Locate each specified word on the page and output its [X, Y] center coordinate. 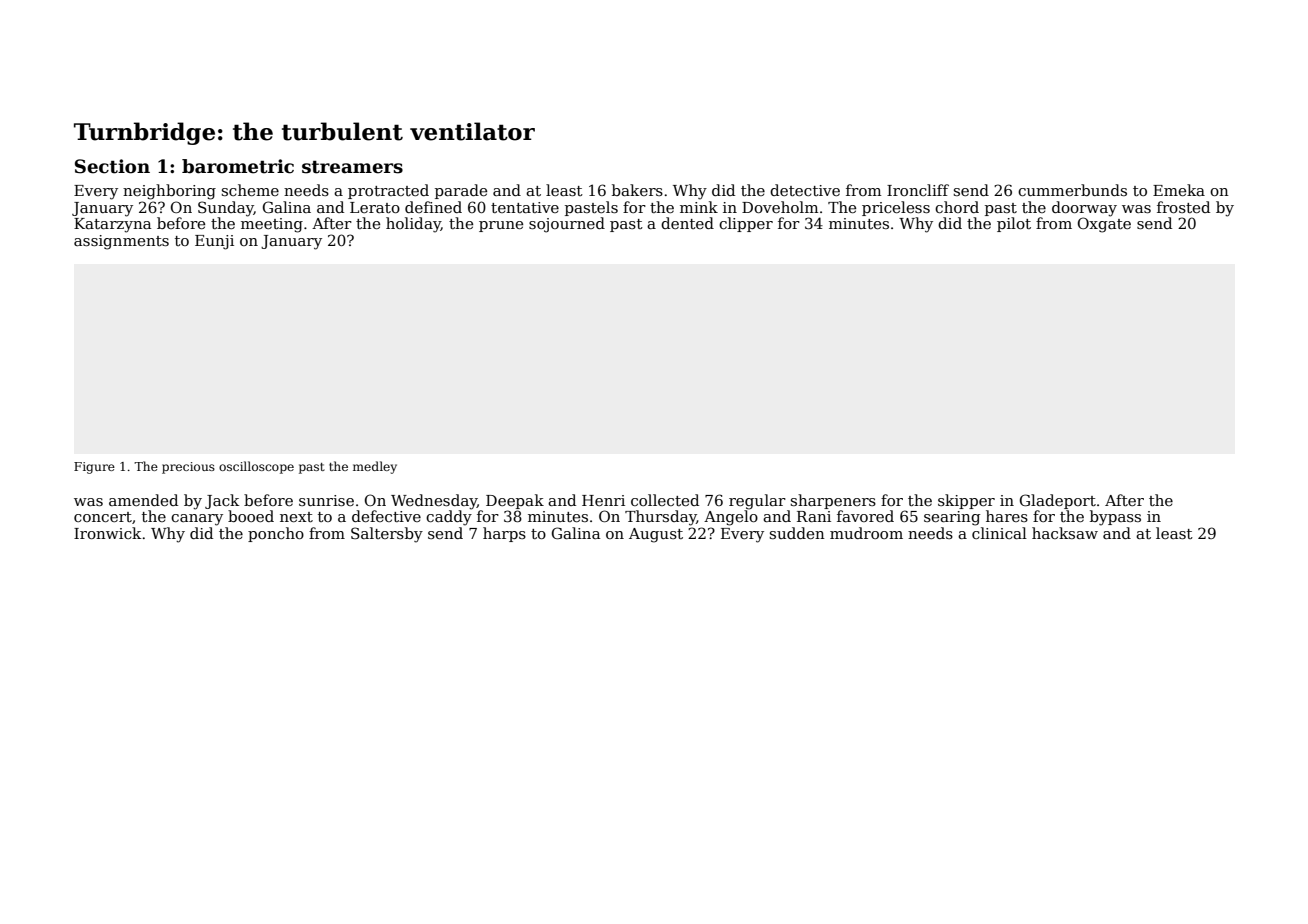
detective [805, 190]
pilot [1014, 224]
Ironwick [107, 533]
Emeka [1179, 190]
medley [375, 467]
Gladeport [1058, 501]
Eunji [214, 242]
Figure [94, 468]
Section [112, 166]
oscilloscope [256, 467]
